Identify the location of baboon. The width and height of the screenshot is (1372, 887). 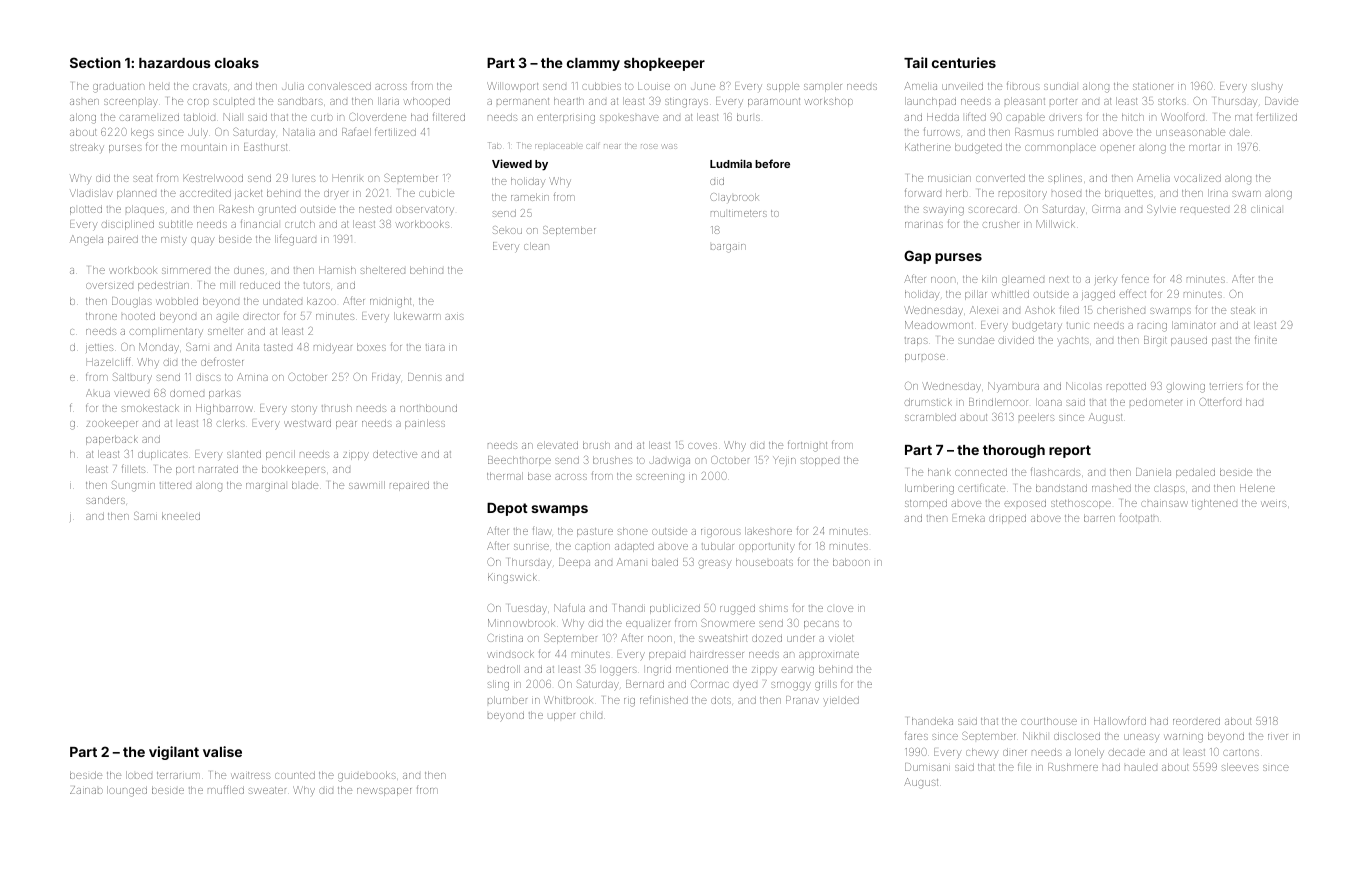
(851, 562).
